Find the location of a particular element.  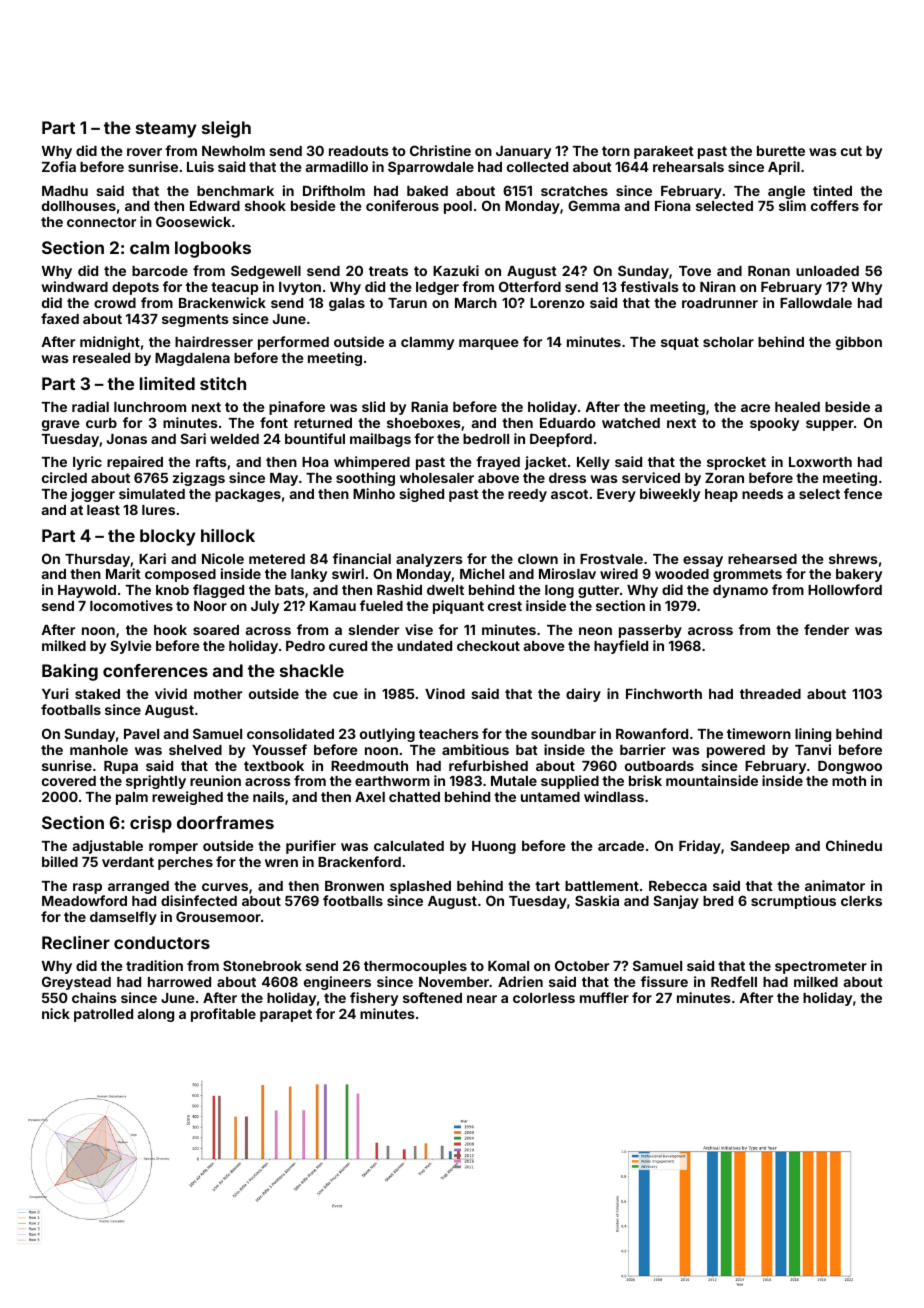

cut is located at coordinates (851, 151).
